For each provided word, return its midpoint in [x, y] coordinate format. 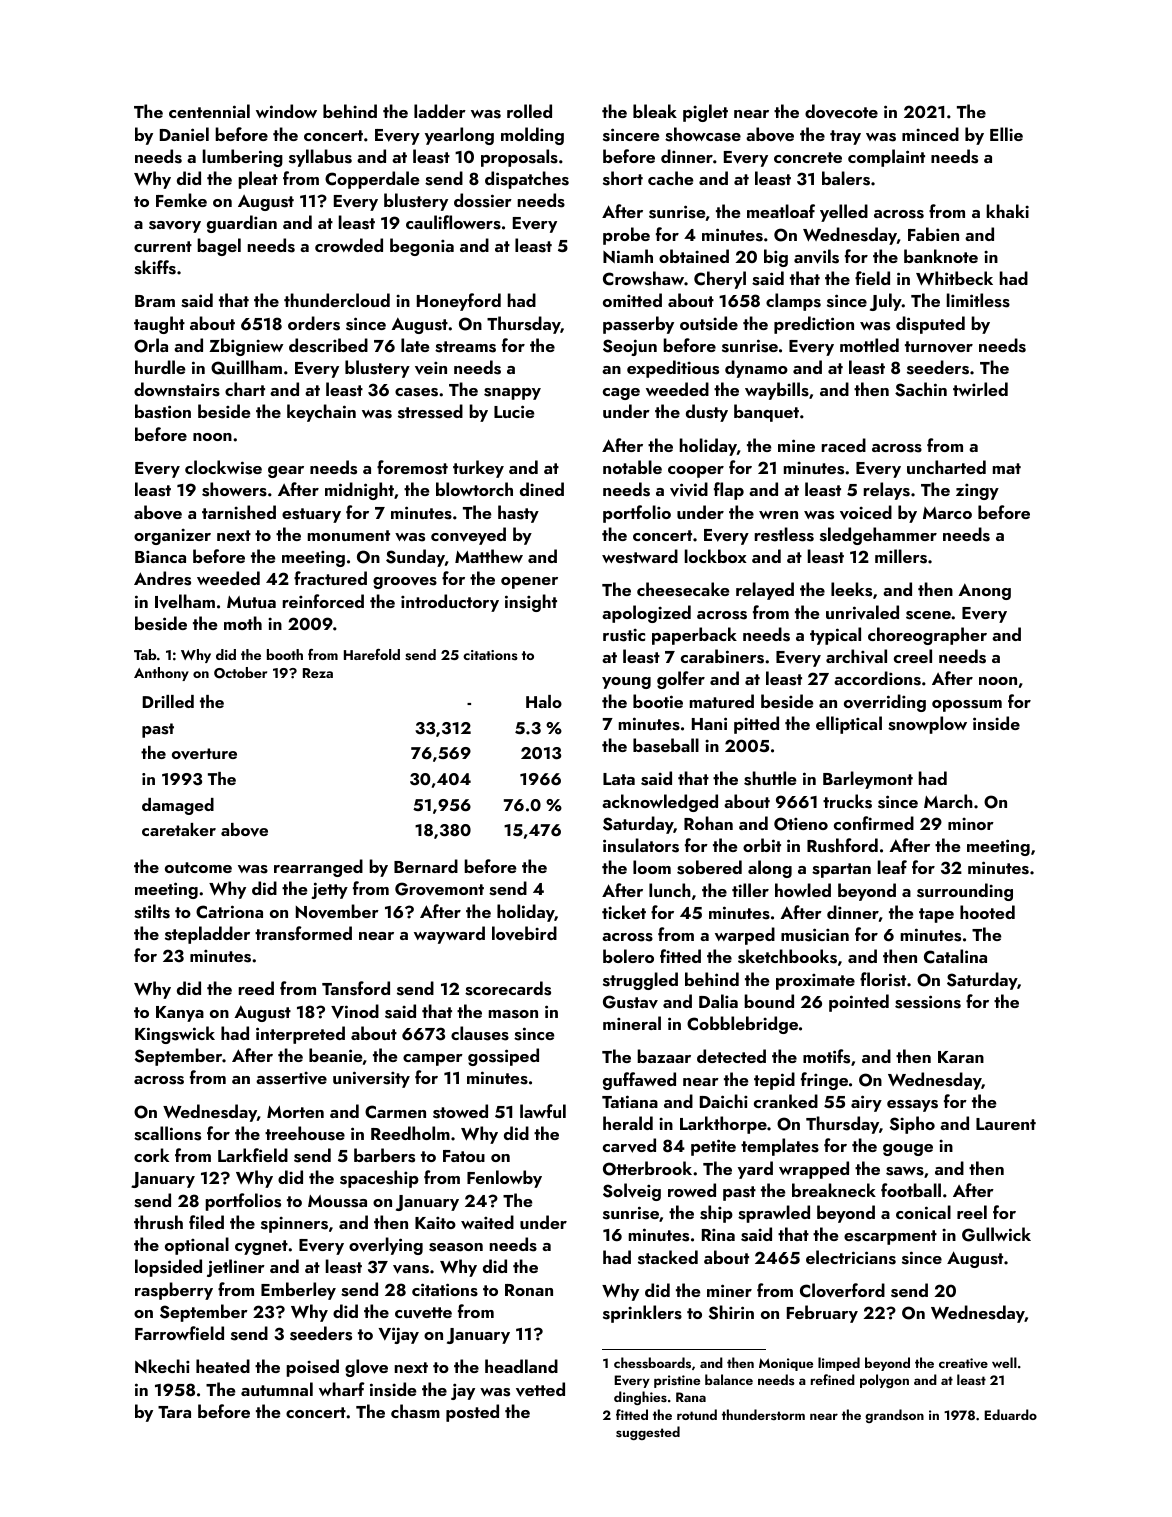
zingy [977, 492]
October [240, 673]
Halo [544, 701]
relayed [765, 591]
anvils [816, 256]
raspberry [174, 1291]
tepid [774, 1081]
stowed [460, 1111]
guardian [242, 224]
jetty [329, 890]
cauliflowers [453, 222]
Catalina [955, 956]
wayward [449, 935]
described [328, 345]
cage [621, 394]
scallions [167, 1133]
